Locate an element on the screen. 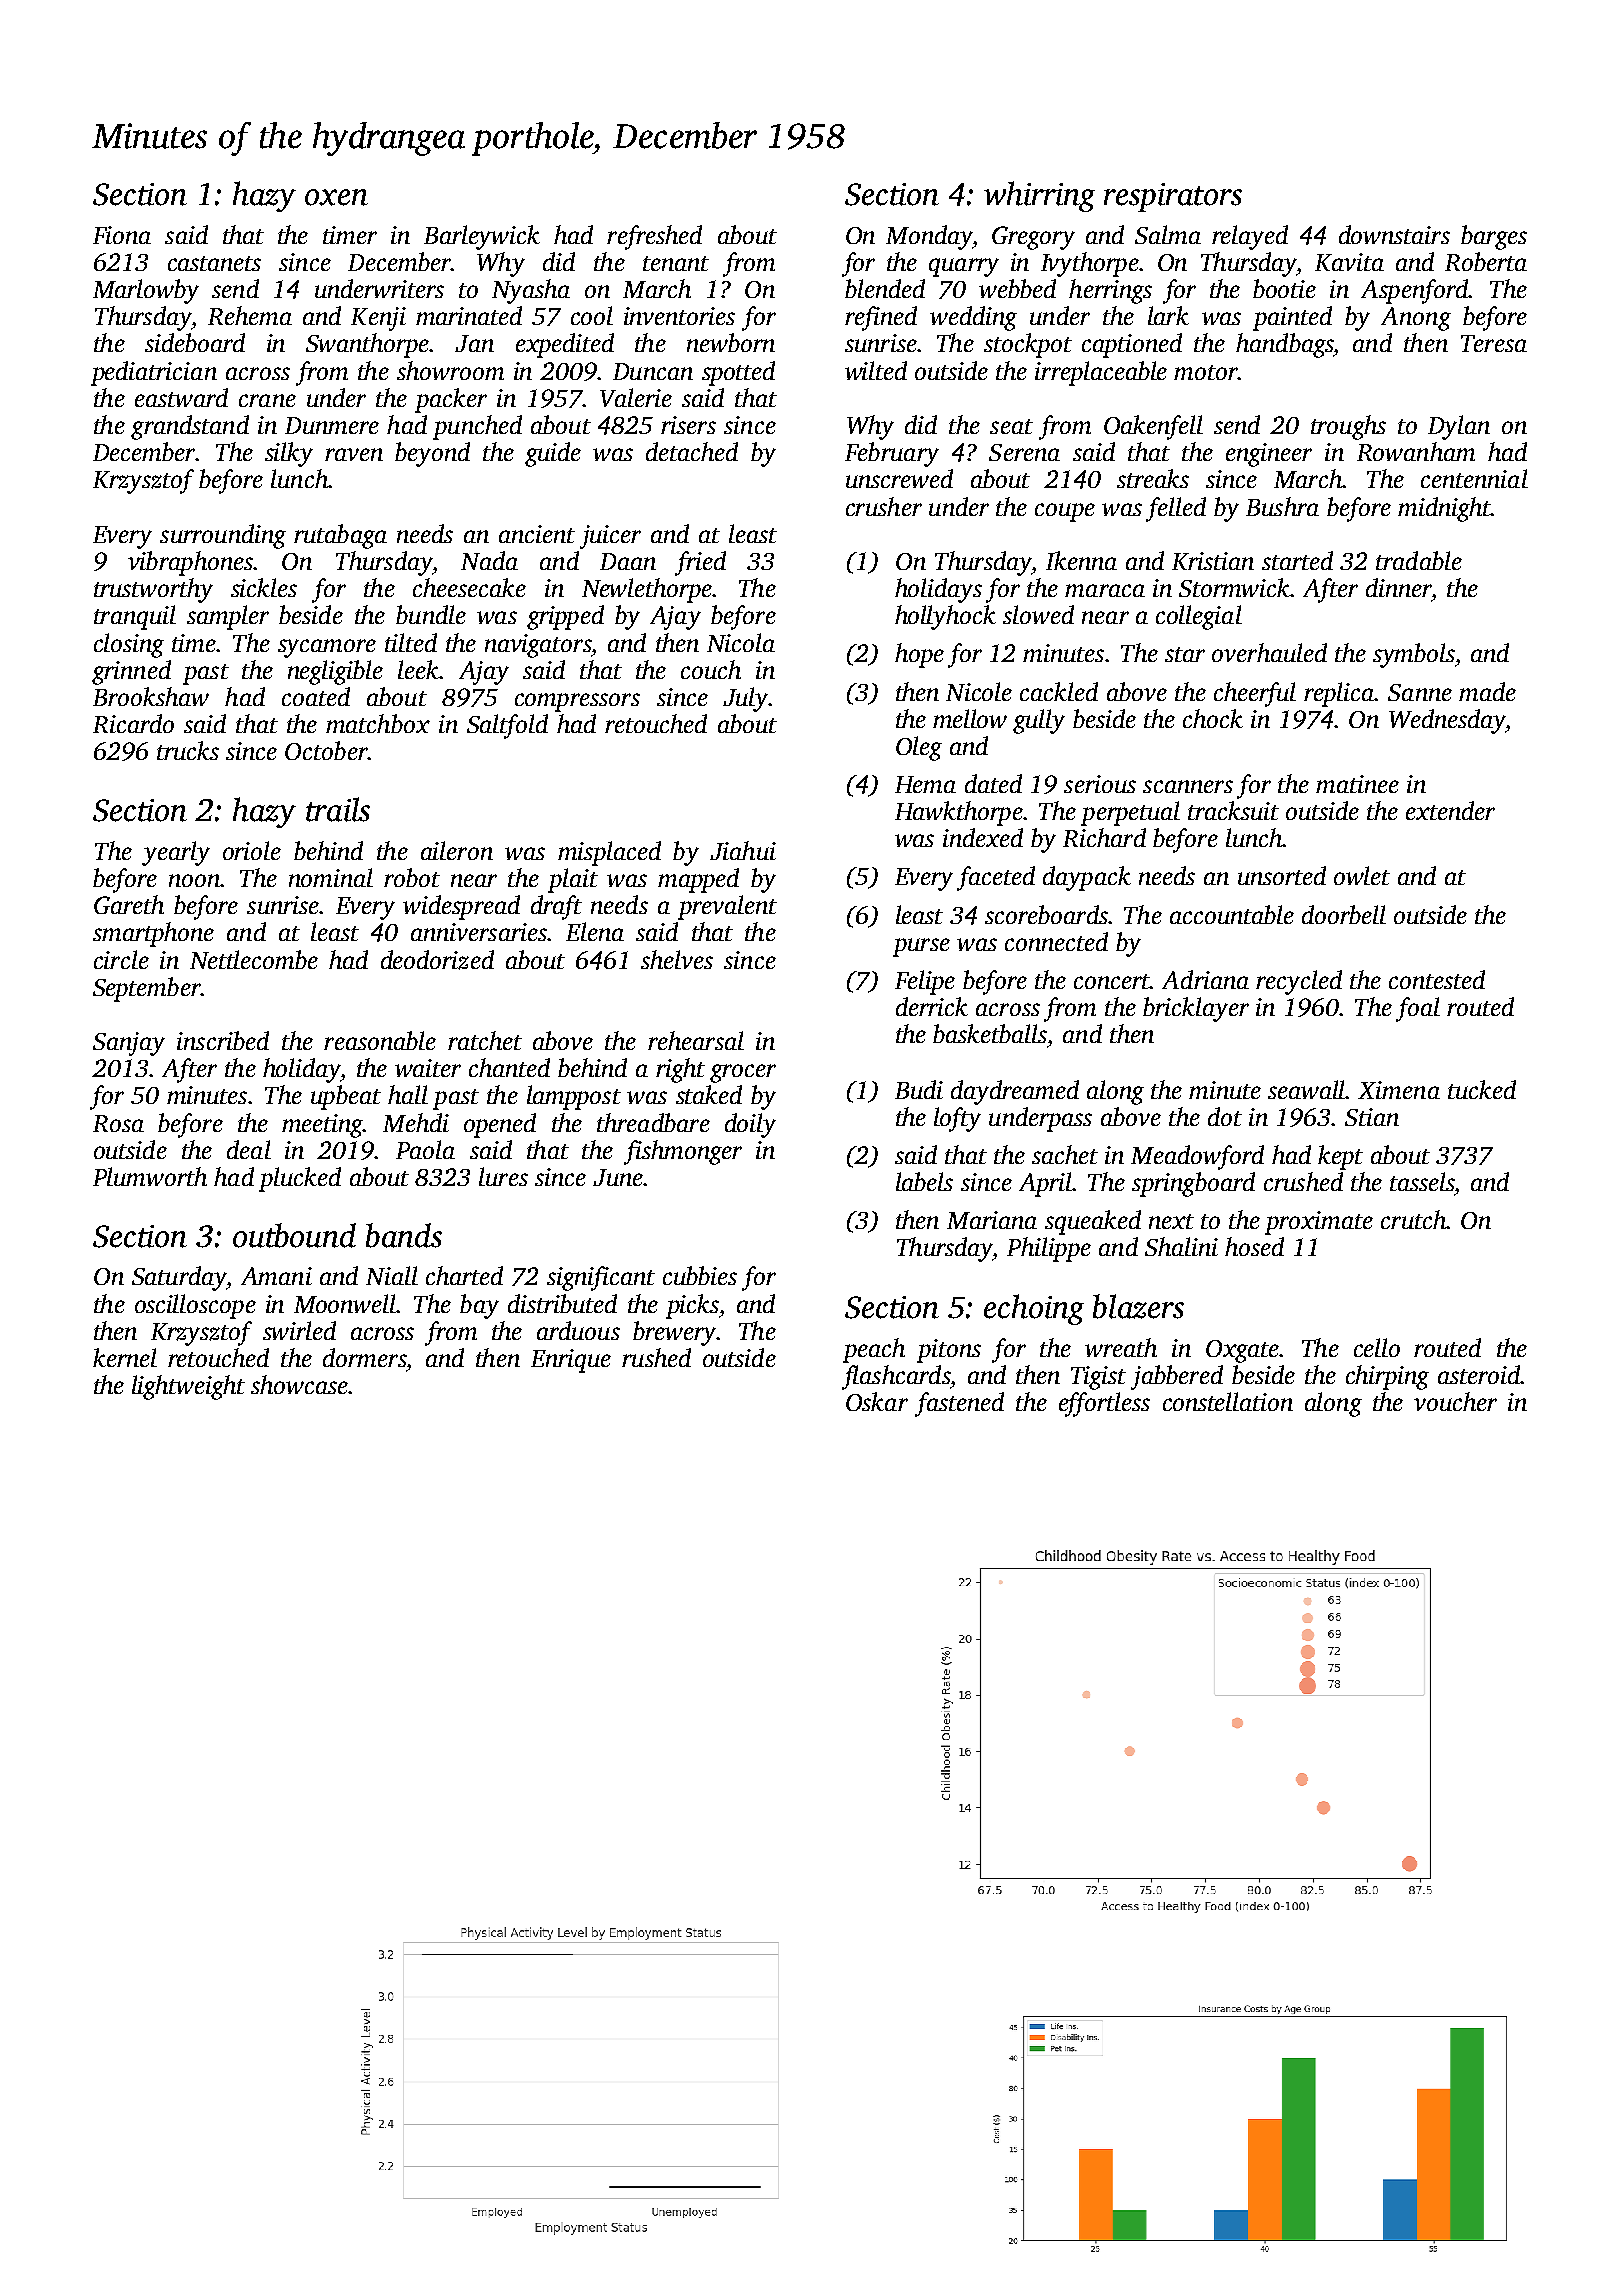  engineer is located at coordinates (1269, 455).
